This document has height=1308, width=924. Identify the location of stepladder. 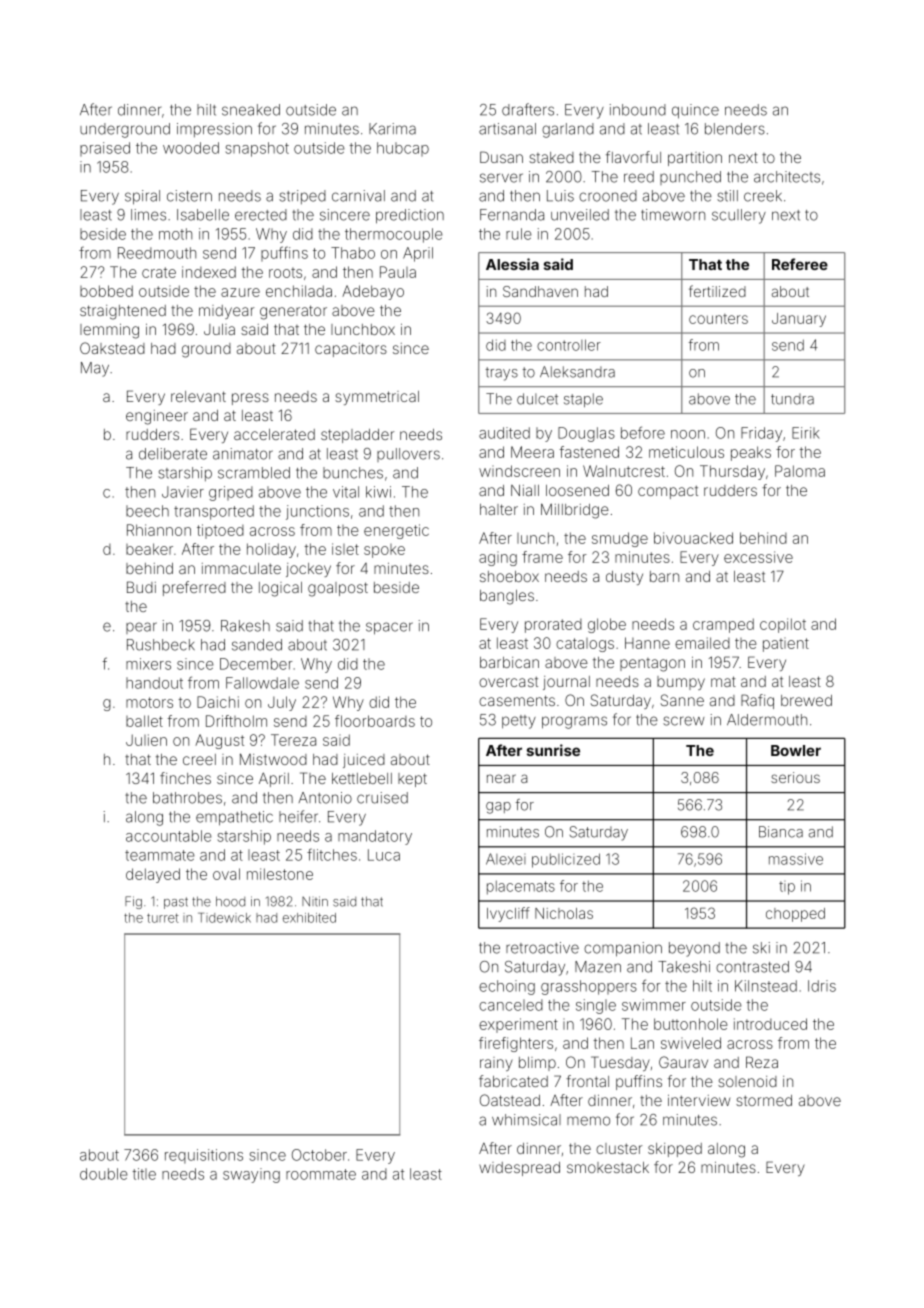
(357, 436).
